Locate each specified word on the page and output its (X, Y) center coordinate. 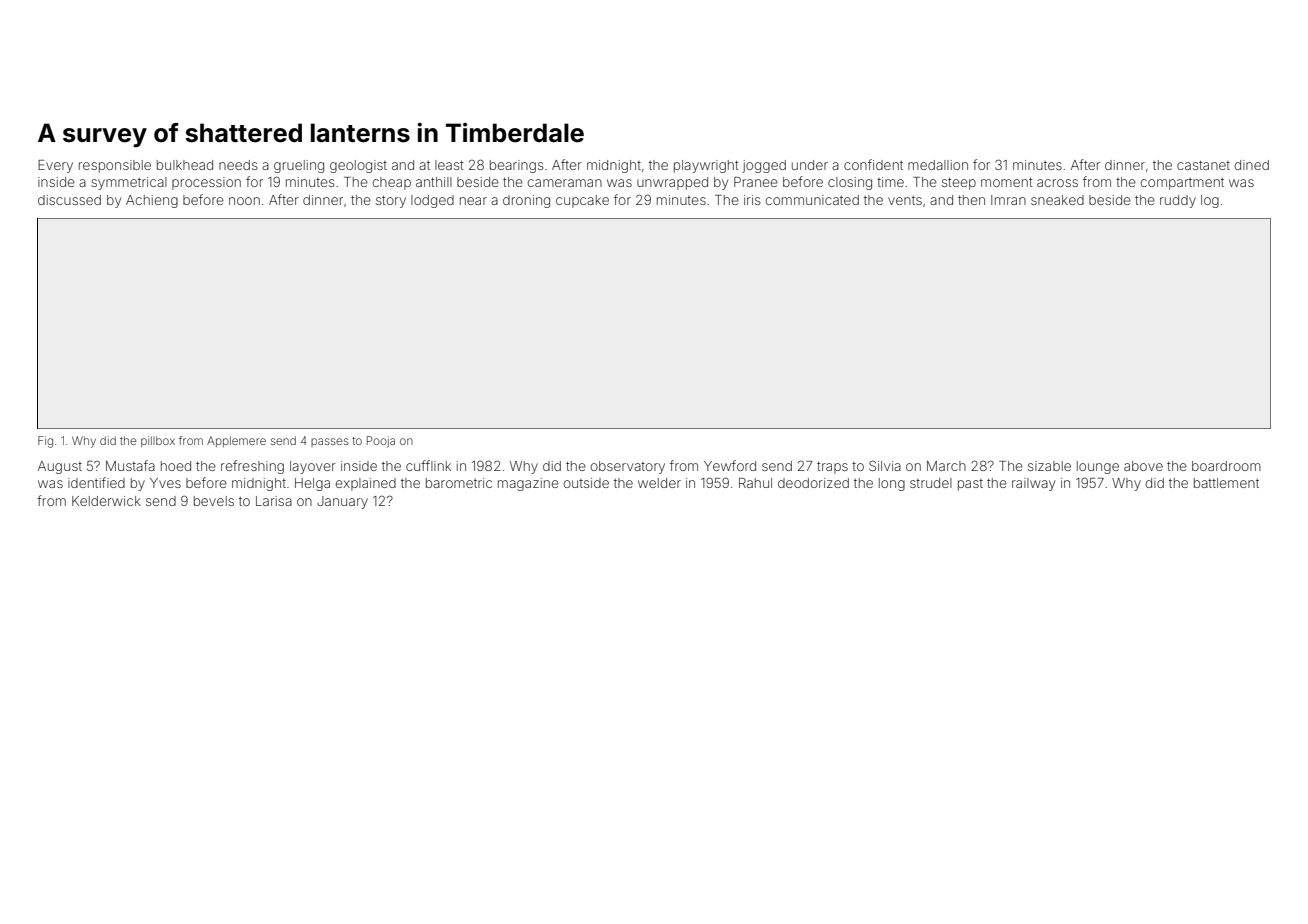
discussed (69, 200)
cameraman (565, 183)
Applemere (236, 441)
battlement (1226, 483)
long (892, 484)
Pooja (381, 442)
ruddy (1178, 201)
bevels (214, 501)
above (1143, 466)
